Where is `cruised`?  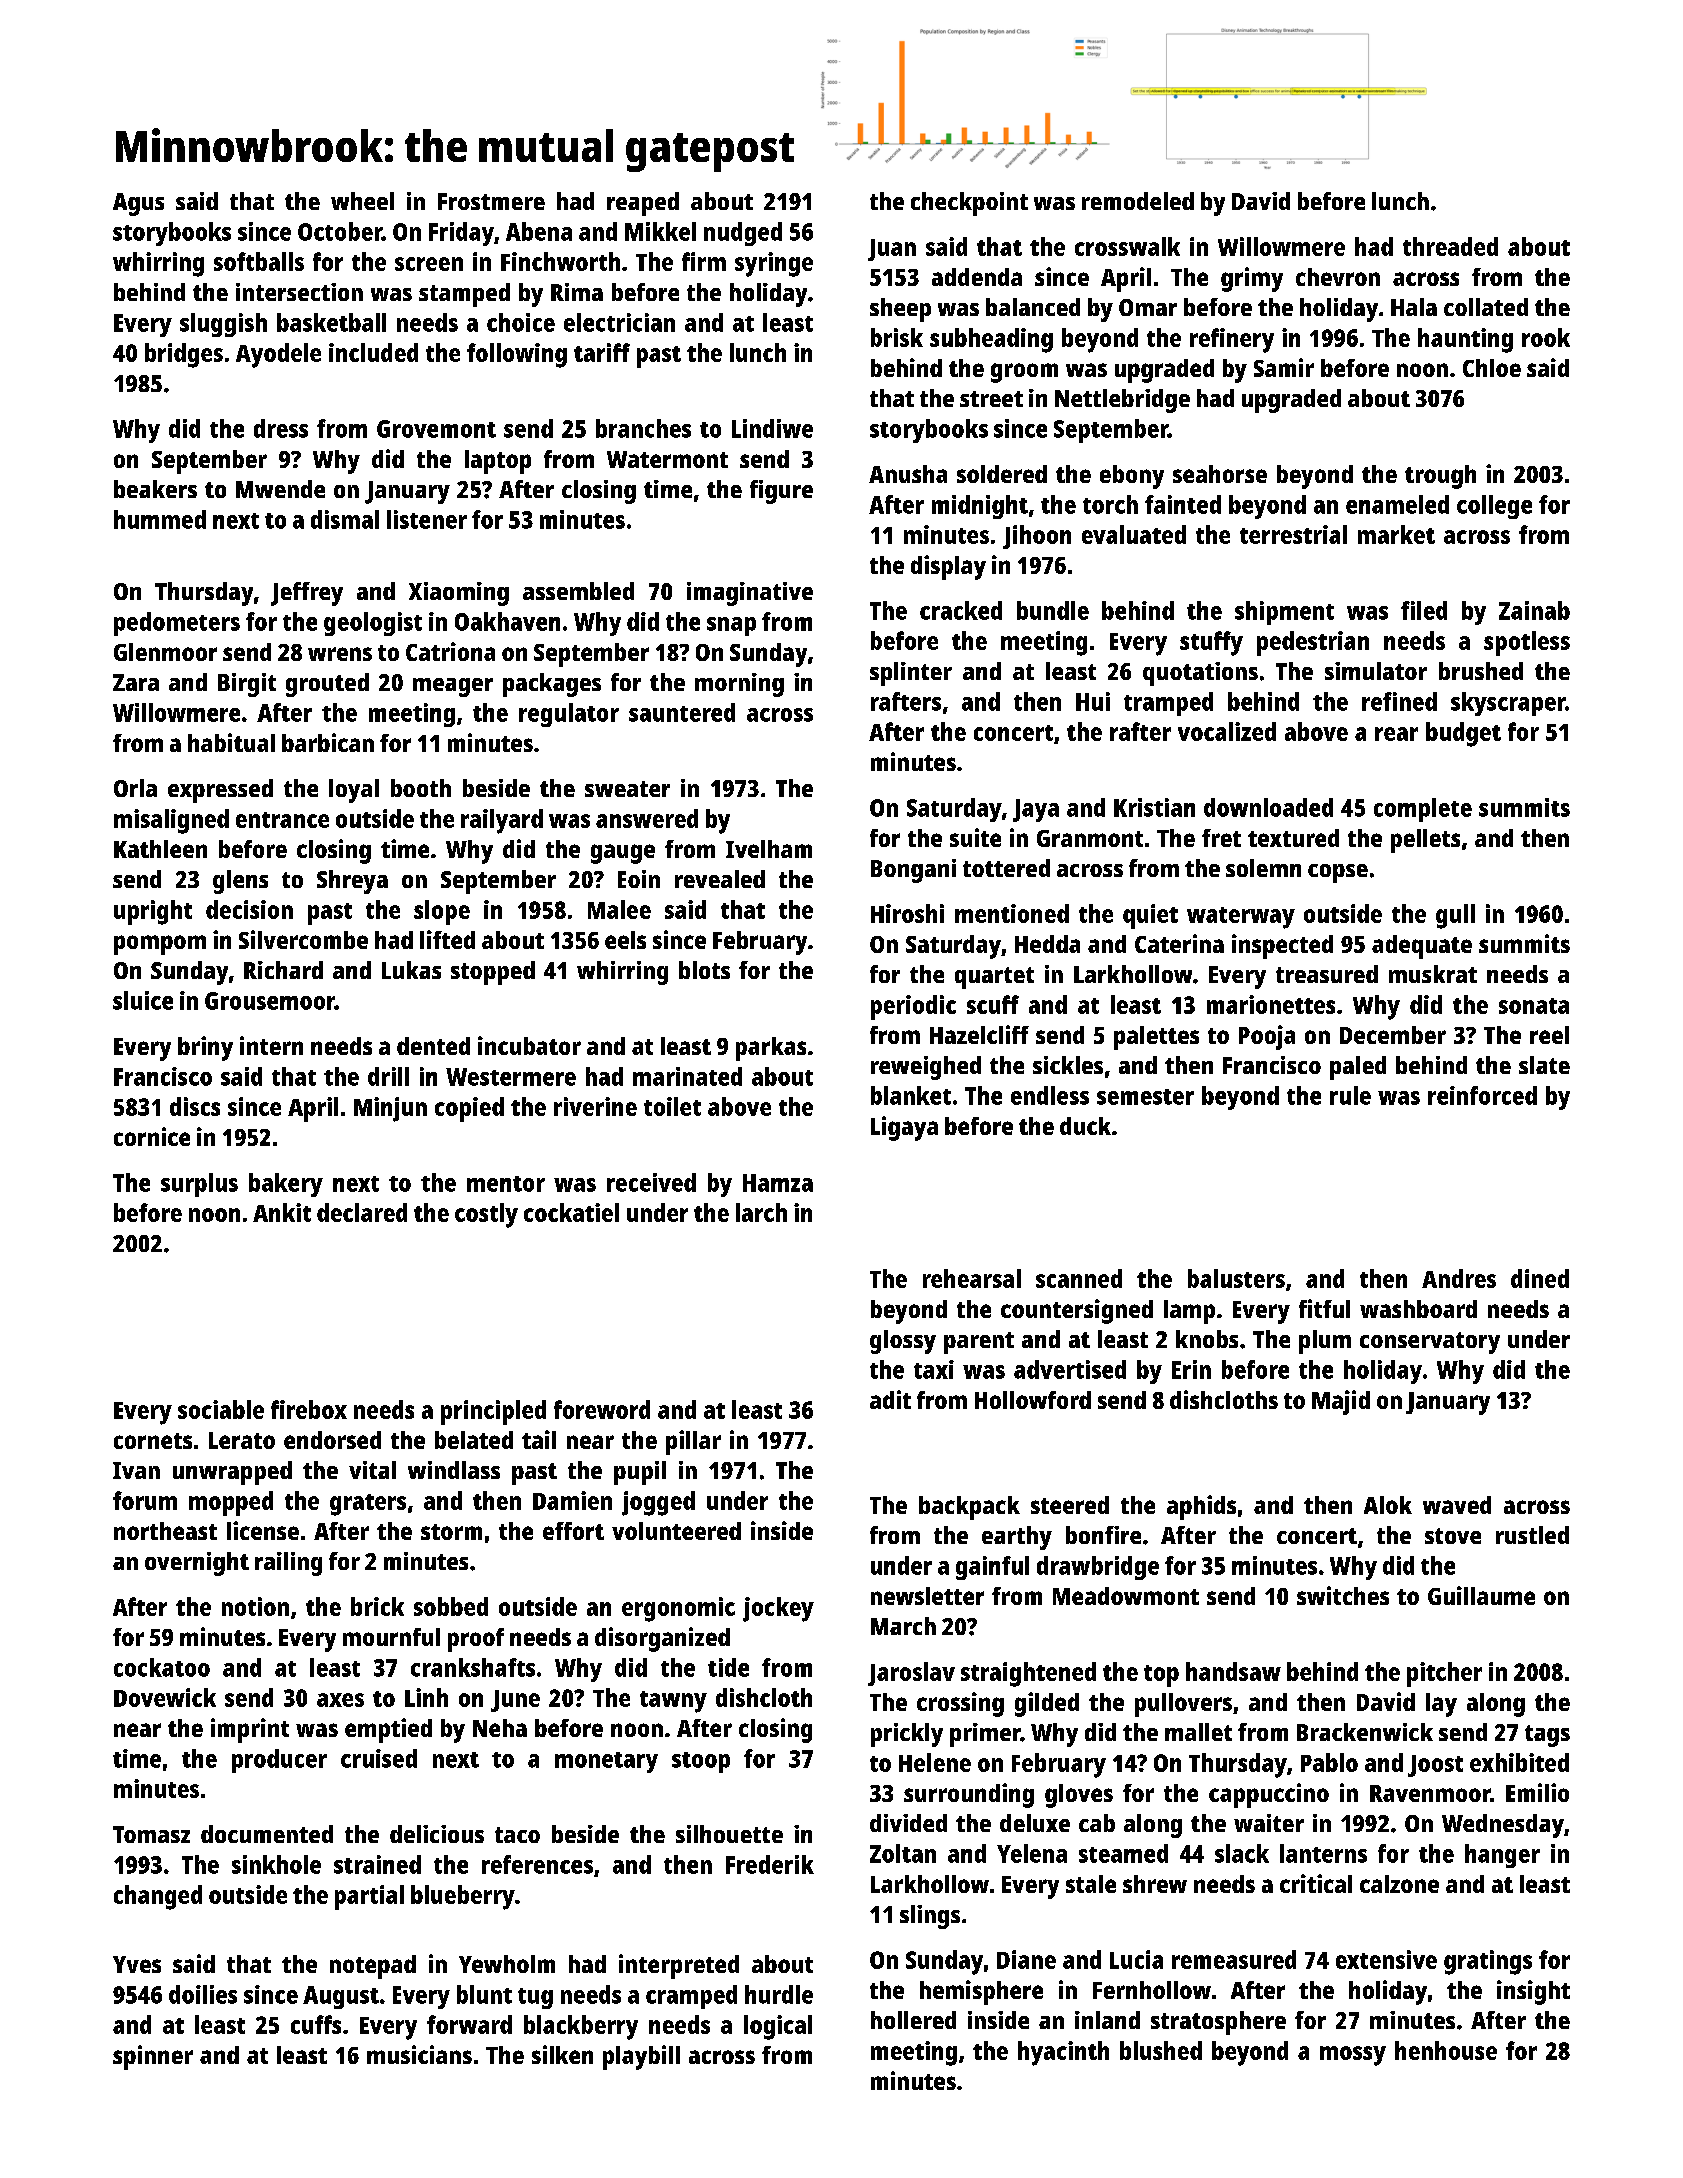 cruised is located at coordinates (379, 1758).
